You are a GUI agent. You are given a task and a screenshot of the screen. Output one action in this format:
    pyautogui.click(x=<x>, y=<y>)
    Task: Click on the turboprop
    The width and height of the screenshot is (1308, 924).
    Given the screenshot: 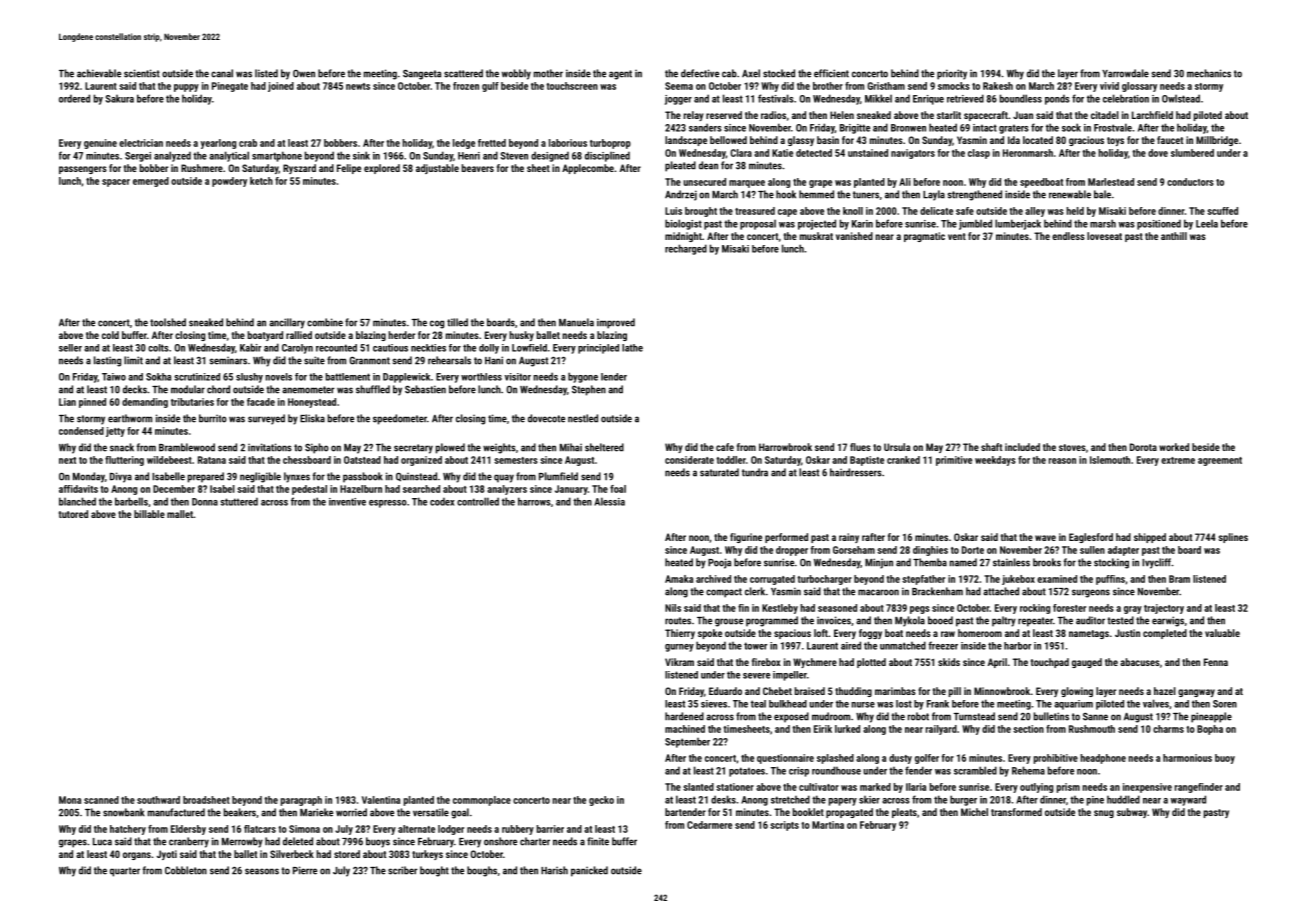 What is the action you would take?
    pyautogui.click(x=610, y=144)
